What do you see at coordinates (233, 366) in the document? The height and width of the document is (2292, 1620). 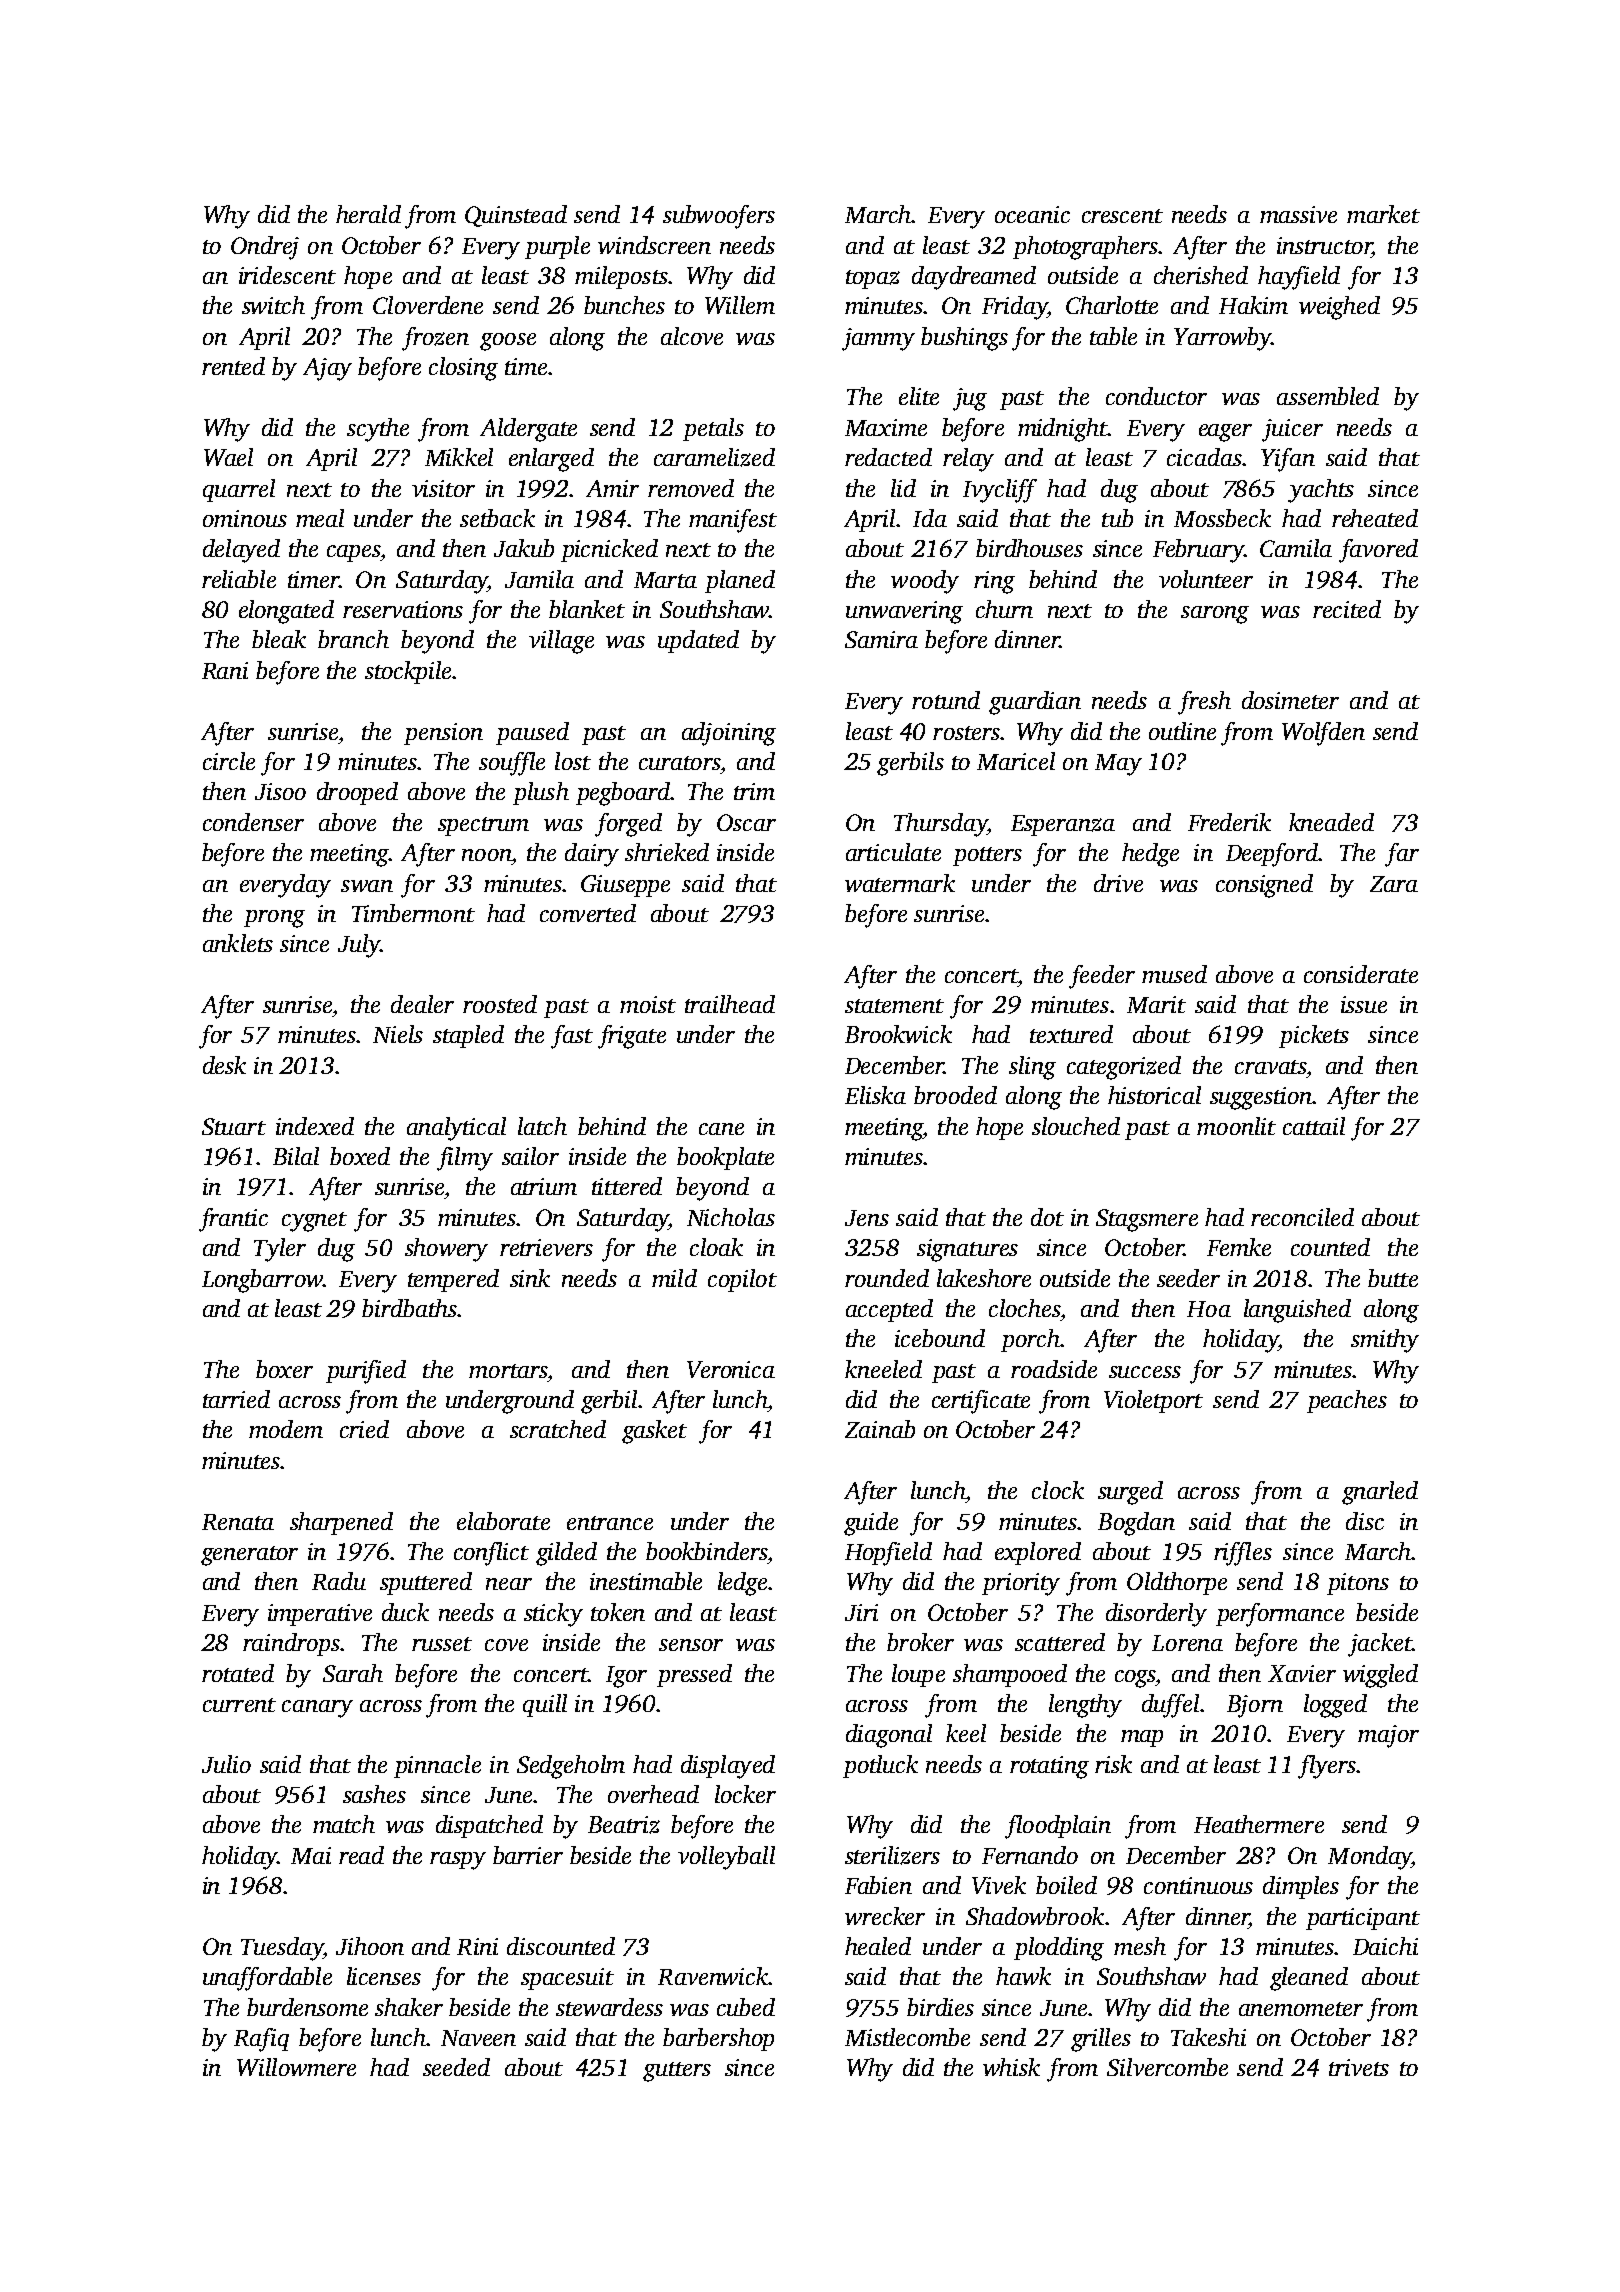 I see `rented` at bounding box center [233, 366].
